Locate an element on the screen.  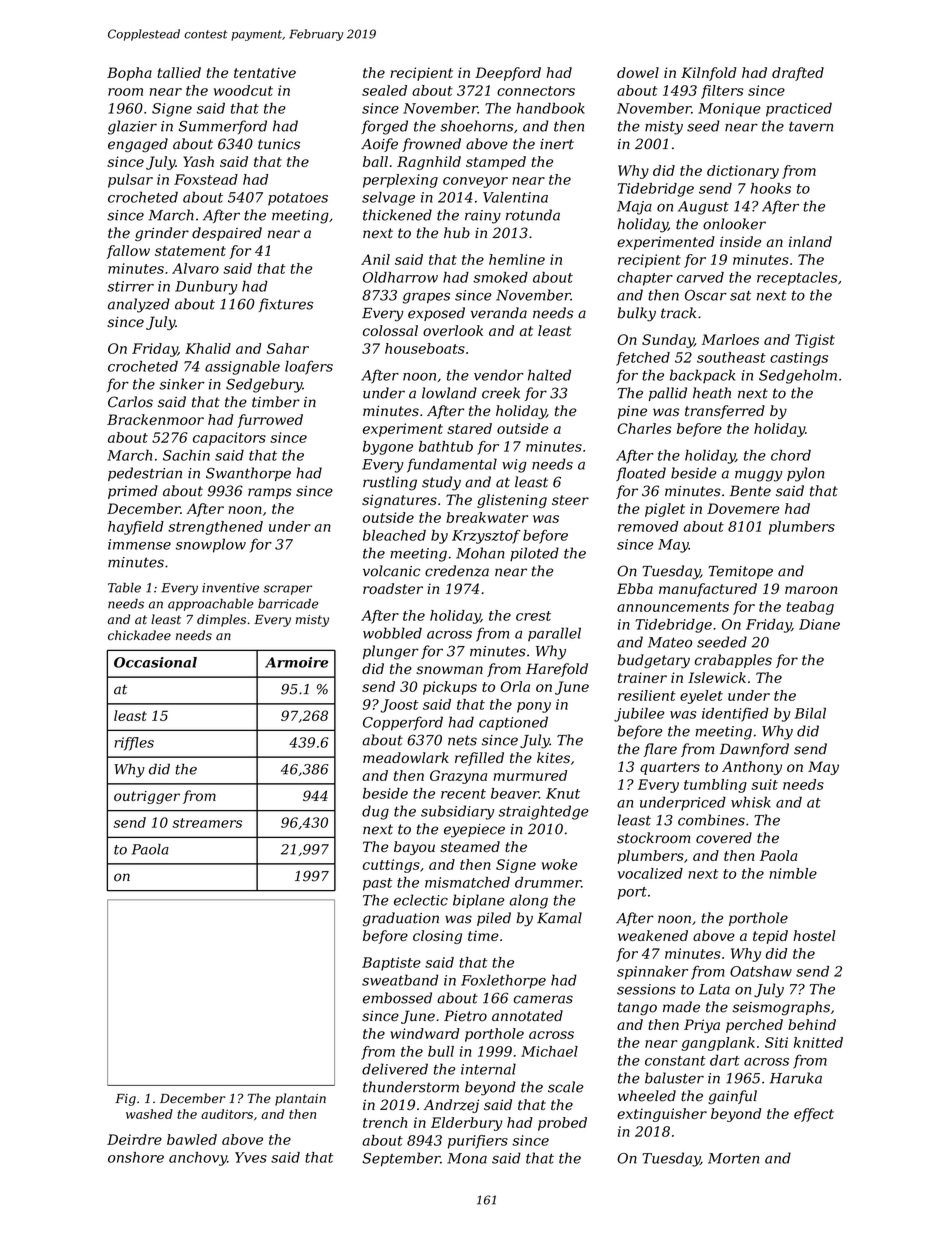
streamers is located at coordinates (207, 823).
